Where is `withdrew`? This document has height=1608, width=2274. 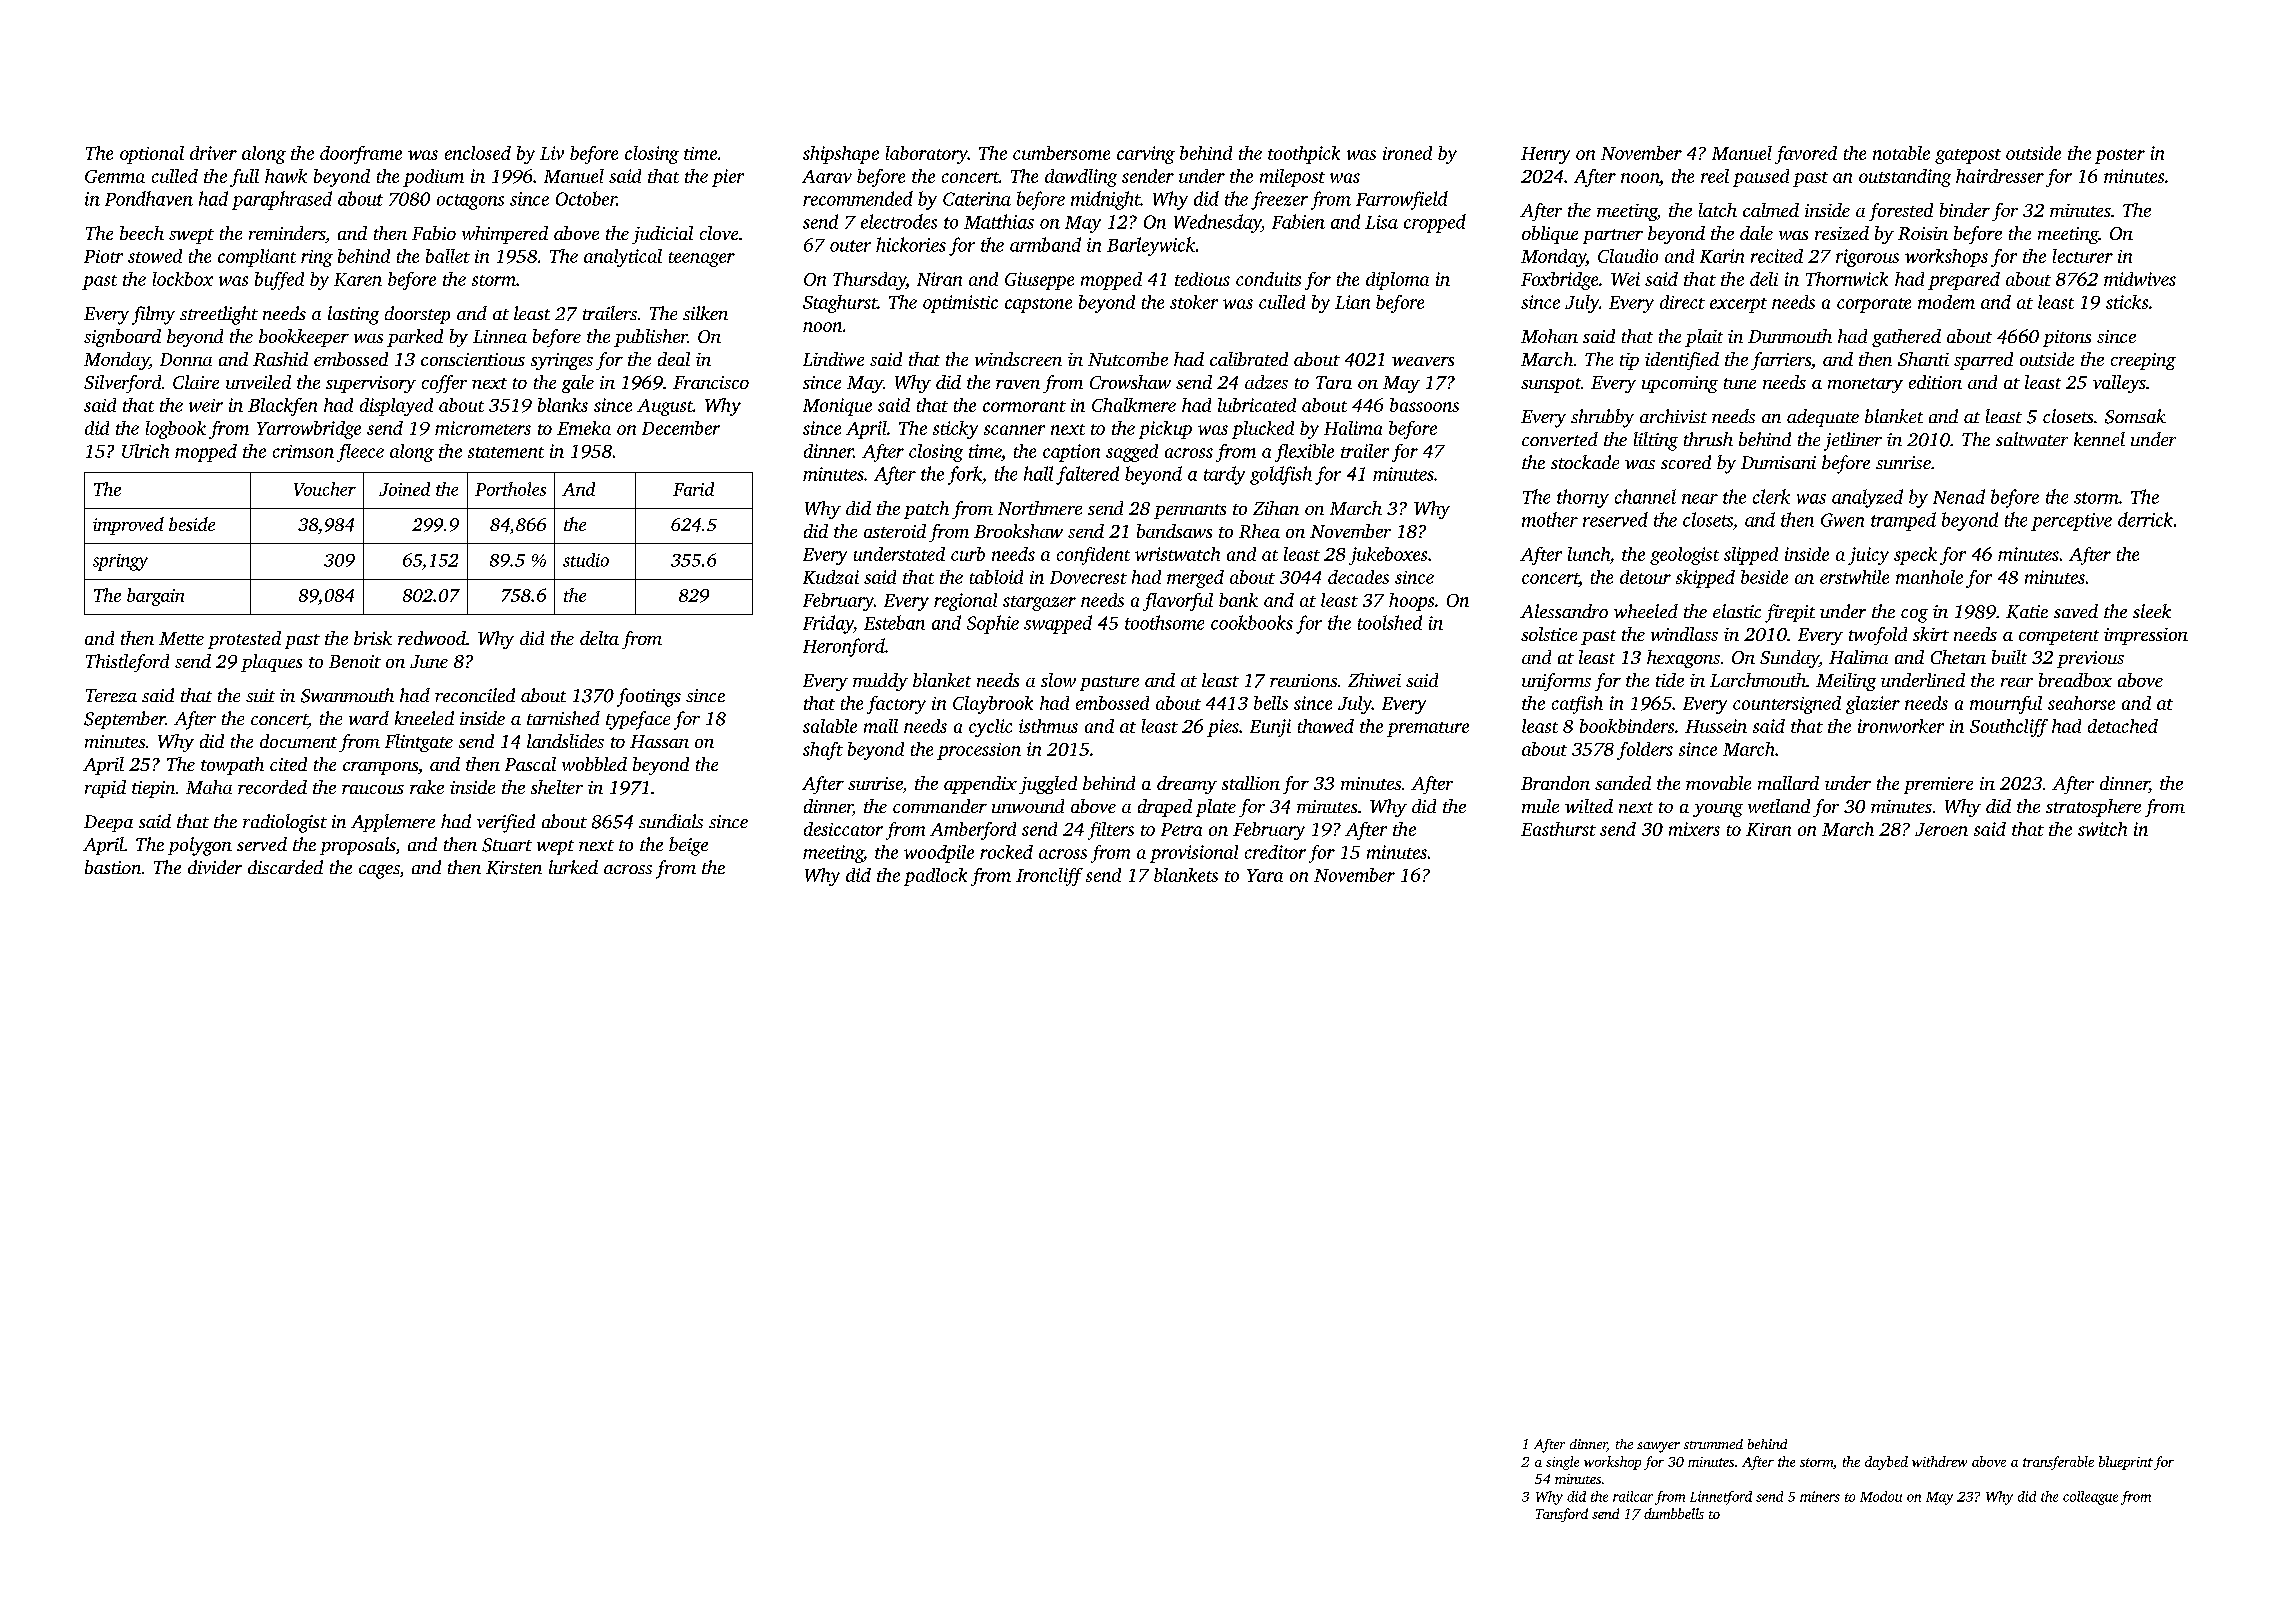
withdrew is located at coordinates (1939, 1461).
